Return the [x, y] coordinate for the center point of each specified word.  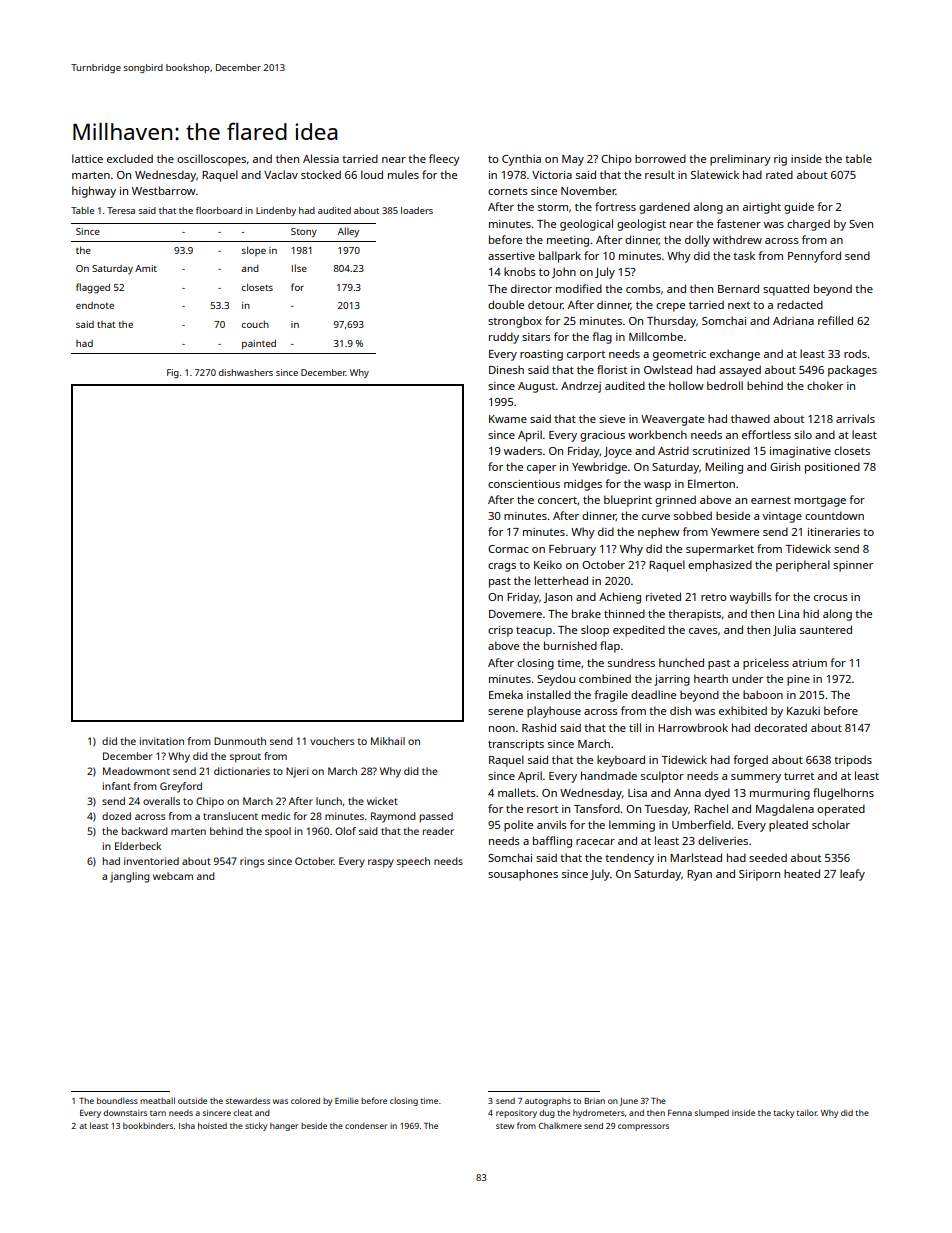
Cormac [508, 549]
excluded [130, 158]
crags [502, 567]
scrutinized [721, 450]
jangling [130, 877]
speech [413, 862]
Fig [173, 373]
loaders [417, 210]
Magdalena [785, 810]
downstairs [125, 1112]
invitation [162, 741]
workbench [657, 434]
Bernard [738, 288]
